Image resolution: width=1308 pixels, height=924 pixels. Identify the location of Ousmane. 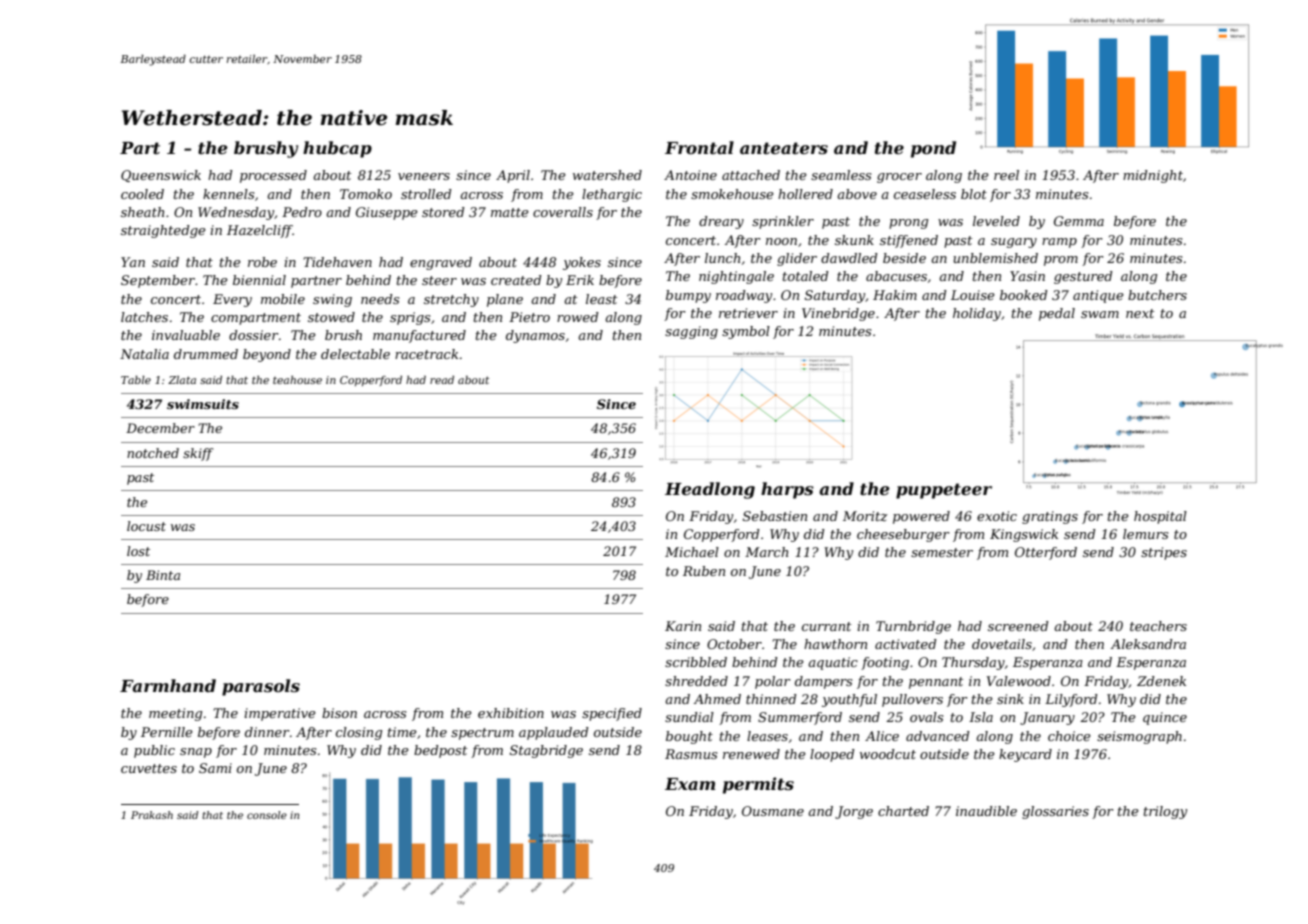
(773, 811).
